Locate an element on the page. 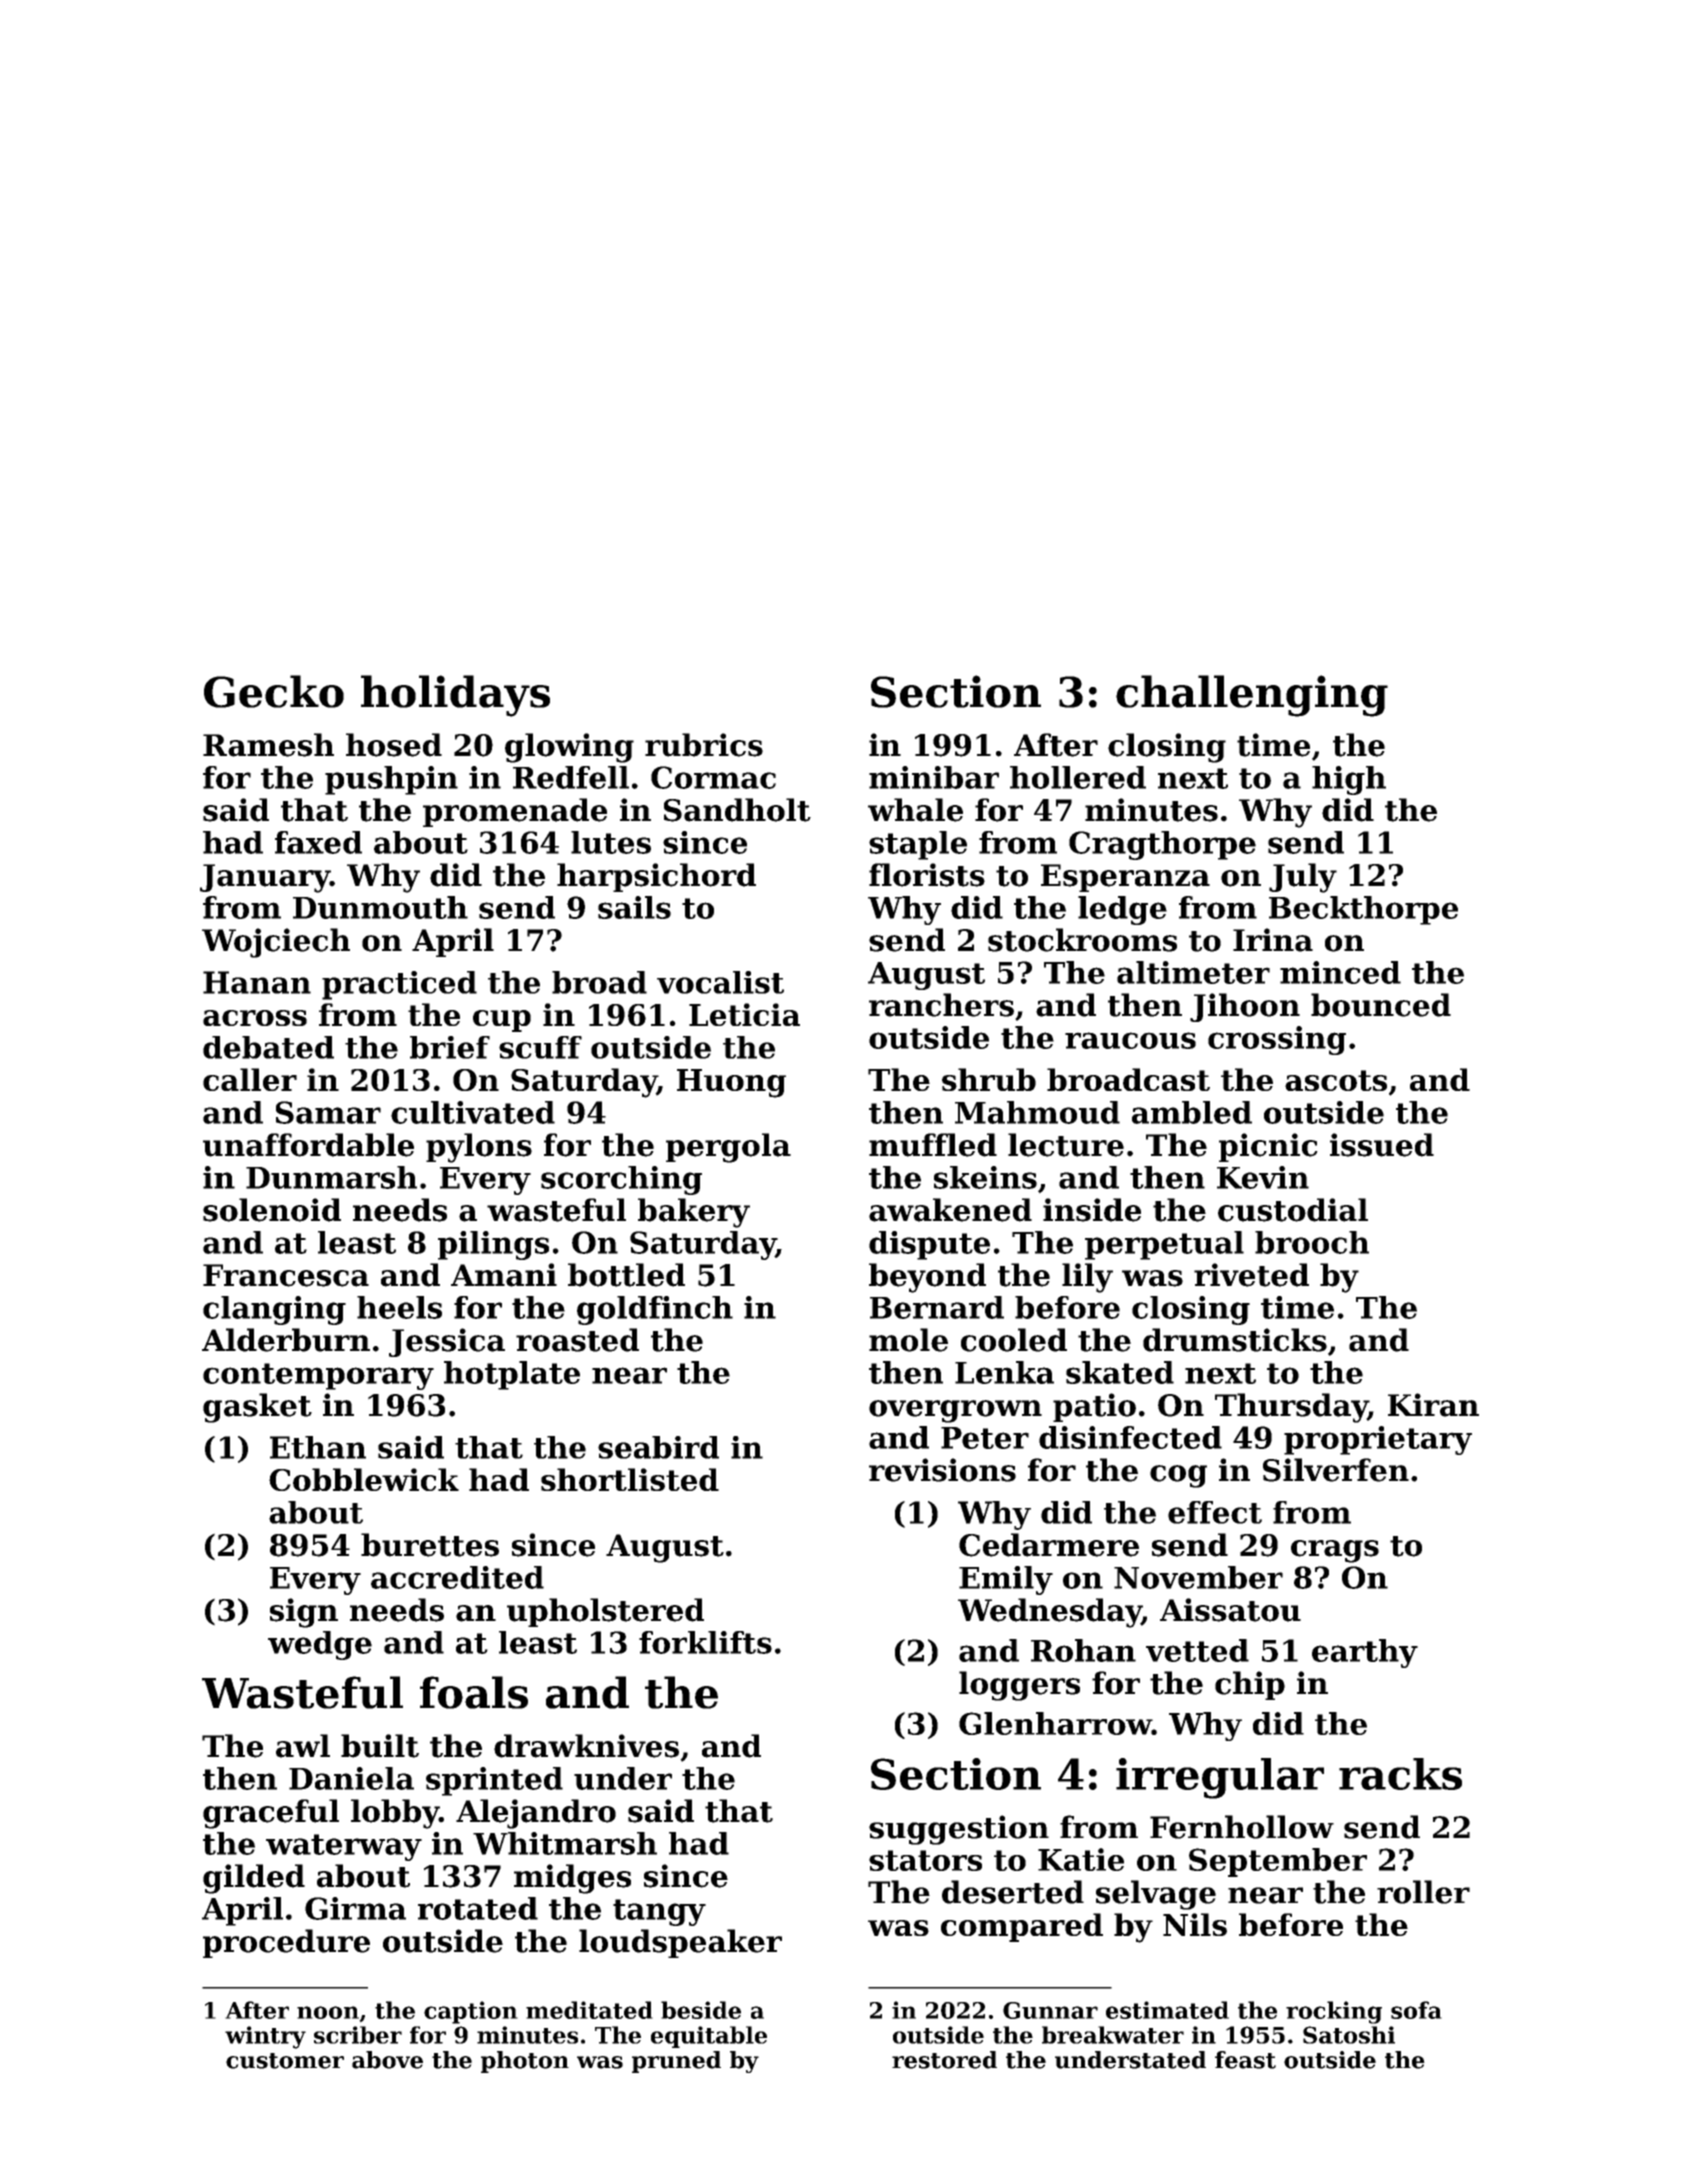 This document has height=2178, width=1683. custodial is located at coordinates (1293, 1210).
